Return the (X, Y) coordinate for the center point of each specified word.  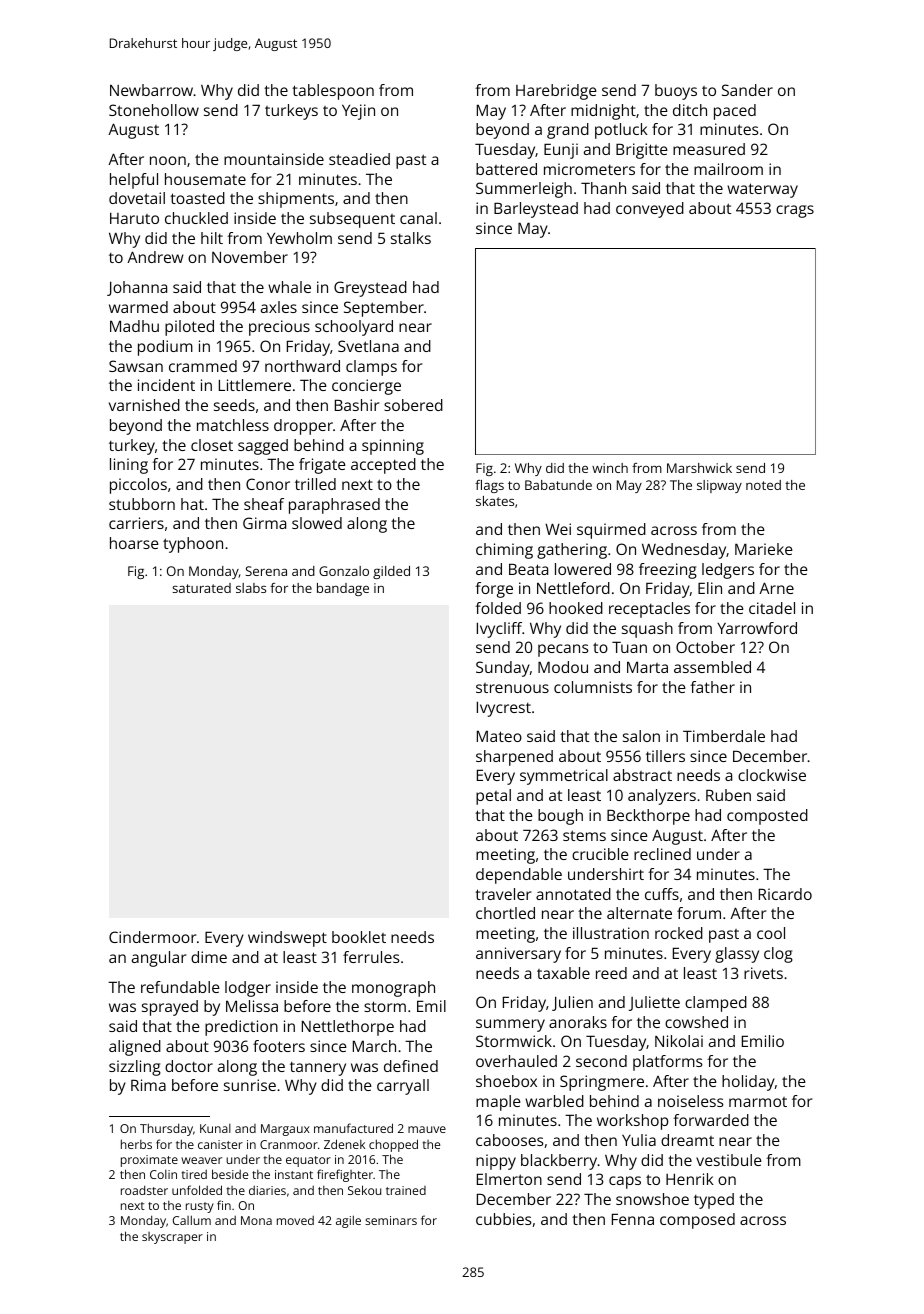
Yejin (358, 112)
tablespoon (333, 92)
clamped (716, 1004)
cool (771, 933)
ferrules (371, 957)
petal (493, 797)
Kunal (215, 1128)
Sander (747, 90)
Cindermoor (152, 937)
